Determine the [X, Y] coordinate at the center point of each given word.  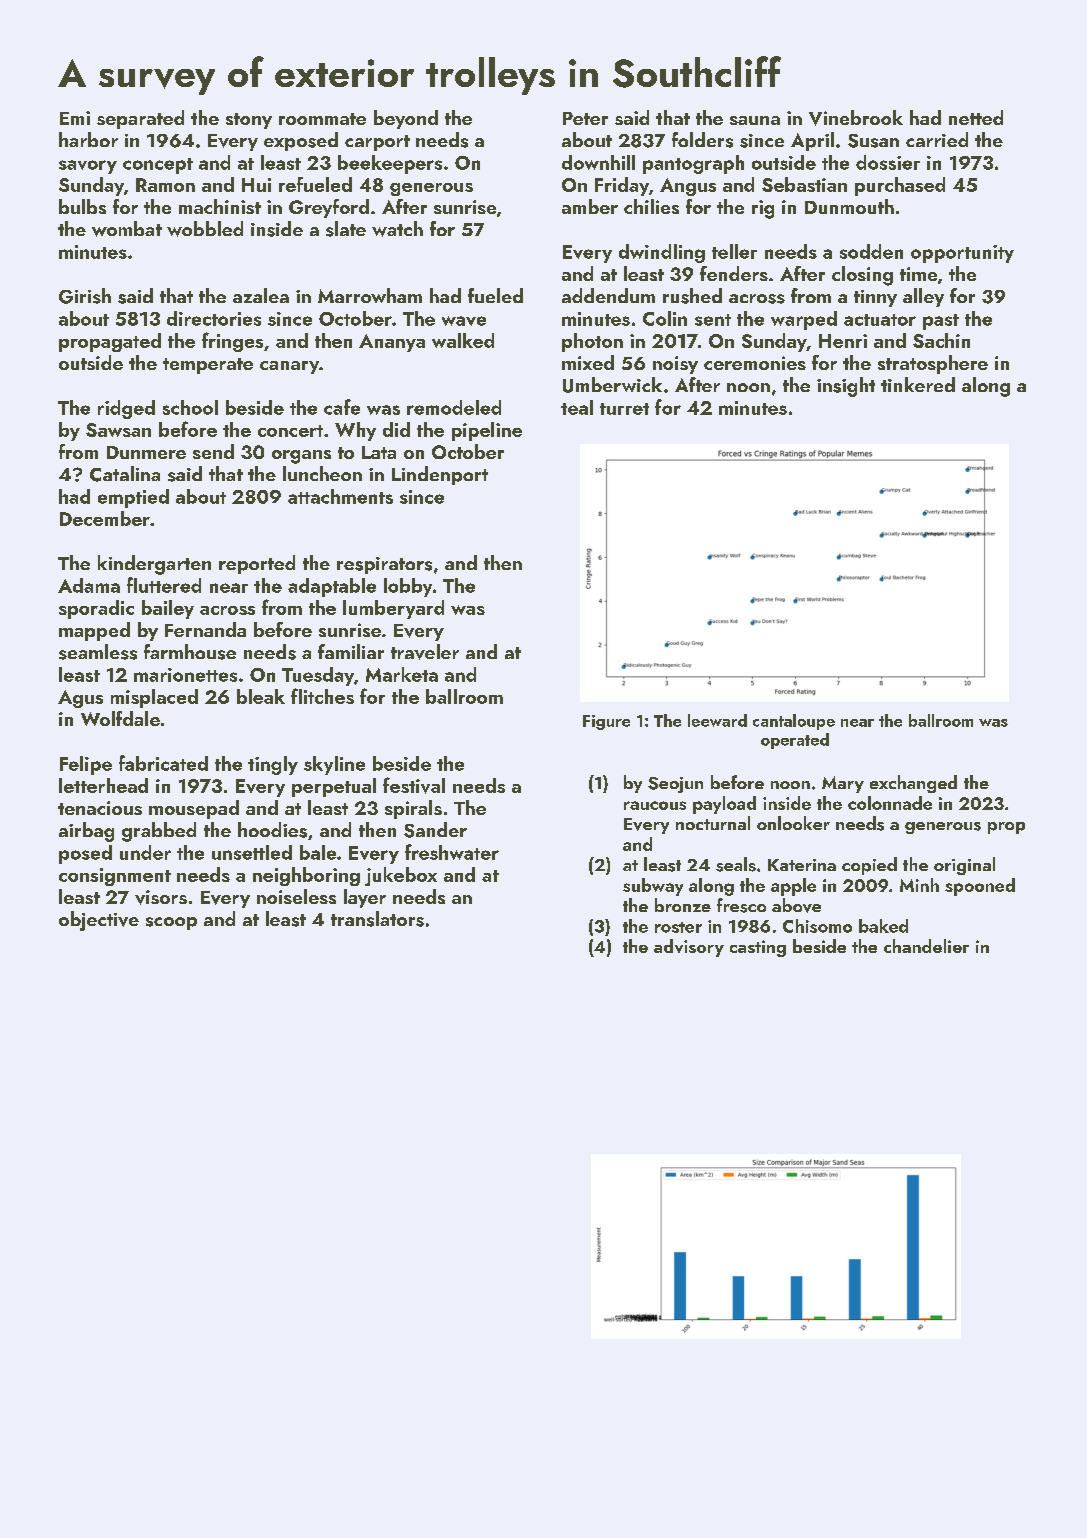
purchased [900, 186]
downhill [598, 162]
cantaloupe [794, 722]
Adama [89, 585]
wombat [127, 229]
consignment [115, 877]
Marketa [402, 674]
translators [377, 919]
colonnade [890, 803]
